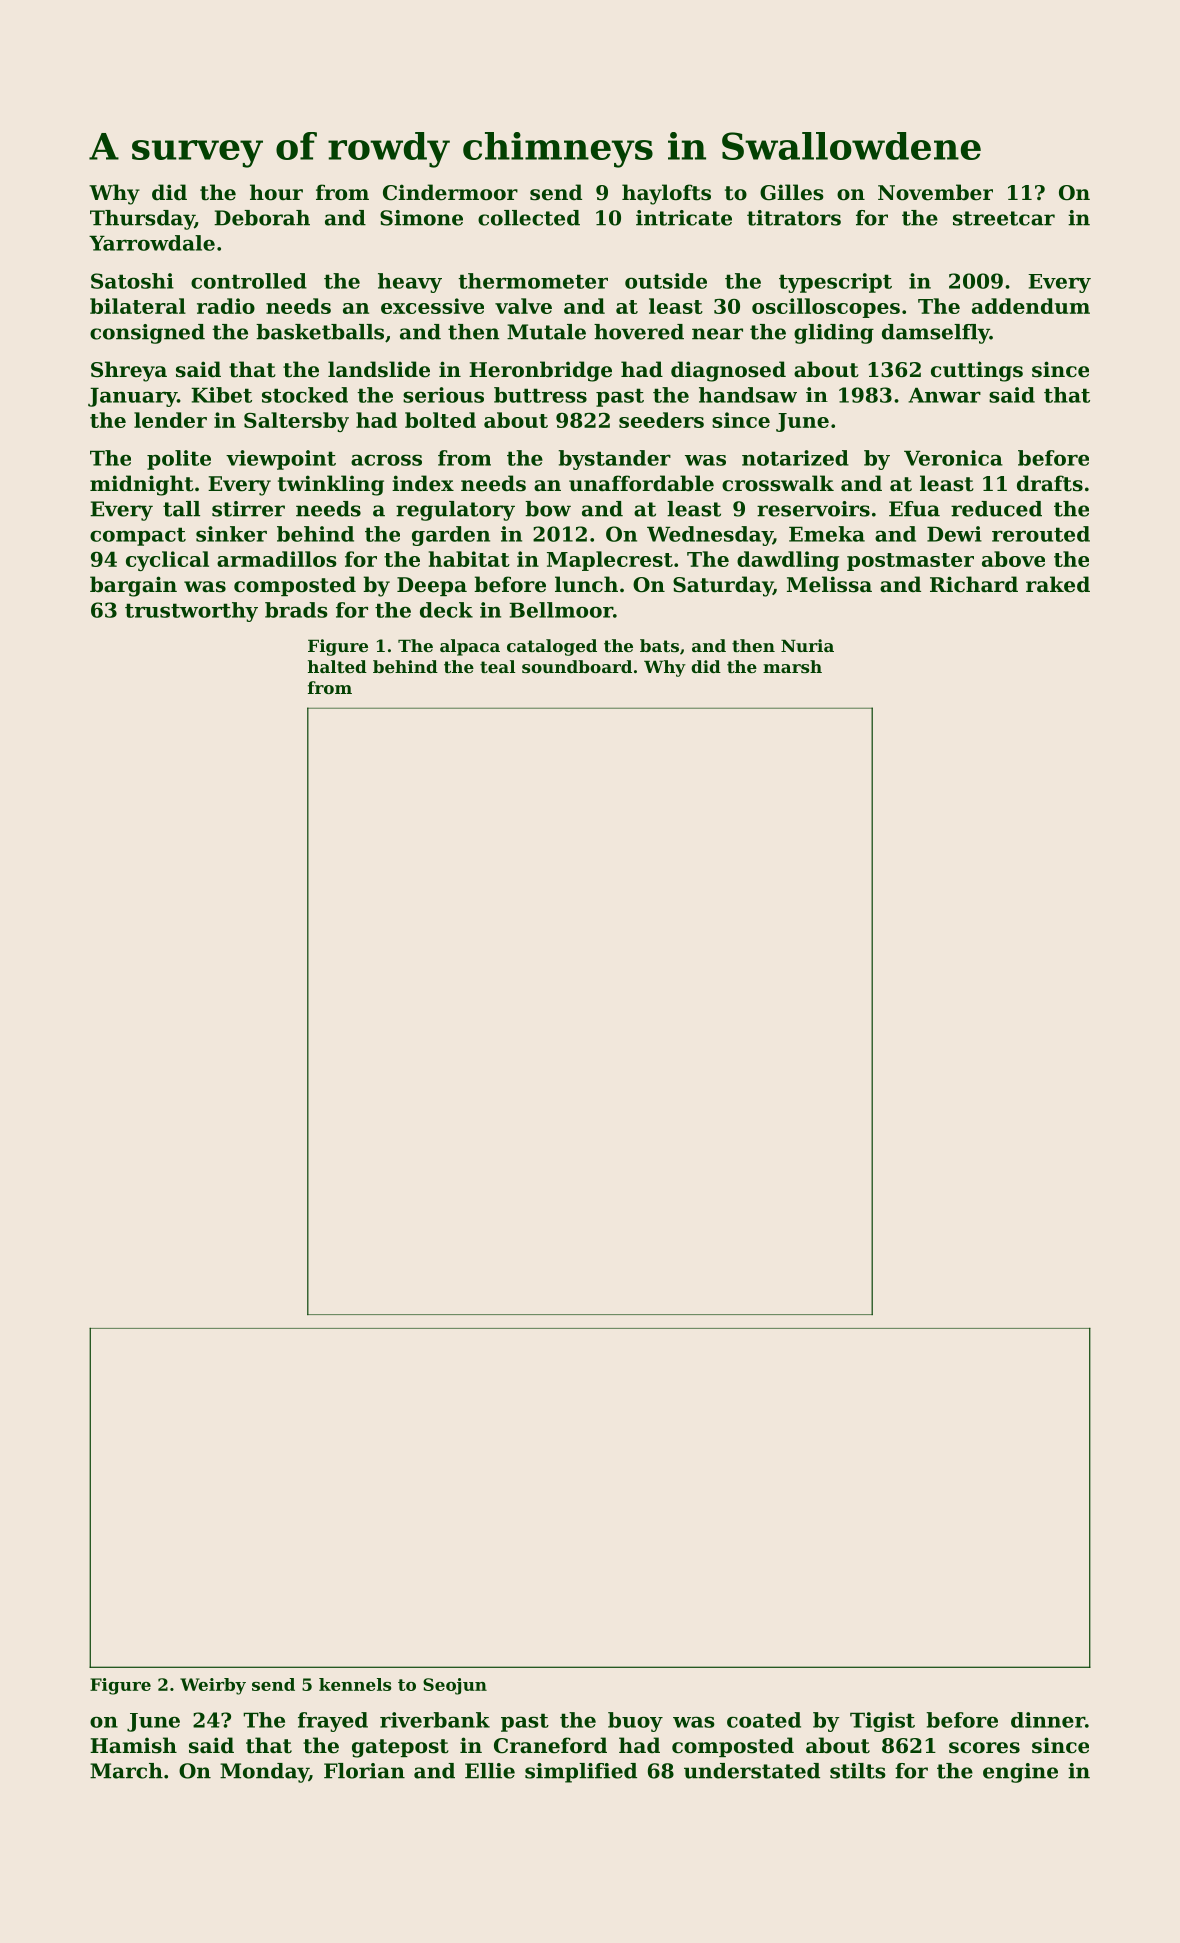 This document has width=1180, height=1943. What do you see at coordinates (264, 1773) in the document?
I see `Monday` at bounding box center [264, 1773].
